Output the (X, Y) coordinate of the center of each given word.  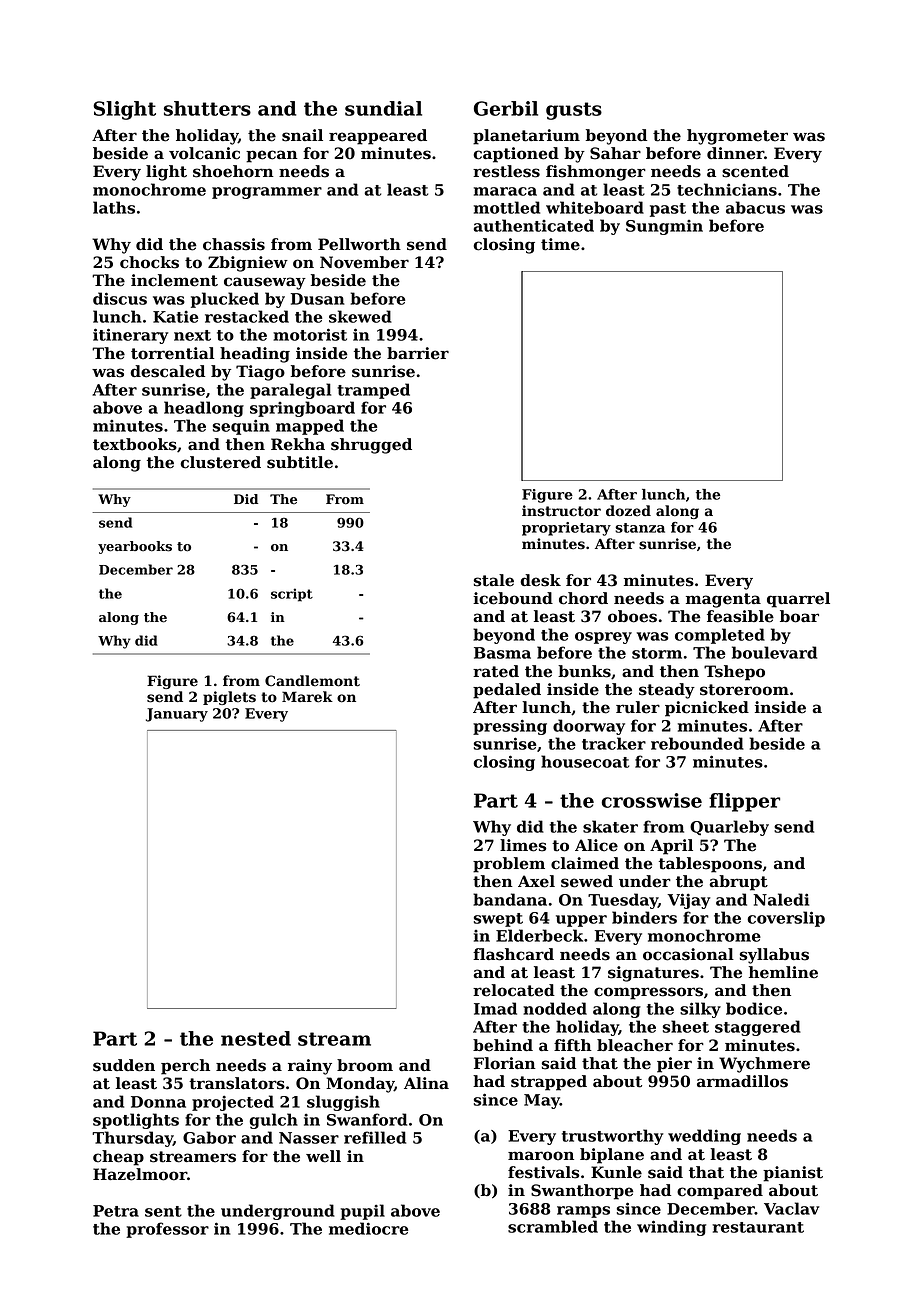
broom (365, 1065)
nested (256, 1038)
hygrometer (737, 137)
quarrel (798, 600)
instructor (561, 511)
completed (720, 636)
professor (167, 1230)
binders (644, 917)
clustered (221, 462)
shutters (207, 108)
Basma (502, 653)
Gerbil (506, 108)
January (177, 715)
